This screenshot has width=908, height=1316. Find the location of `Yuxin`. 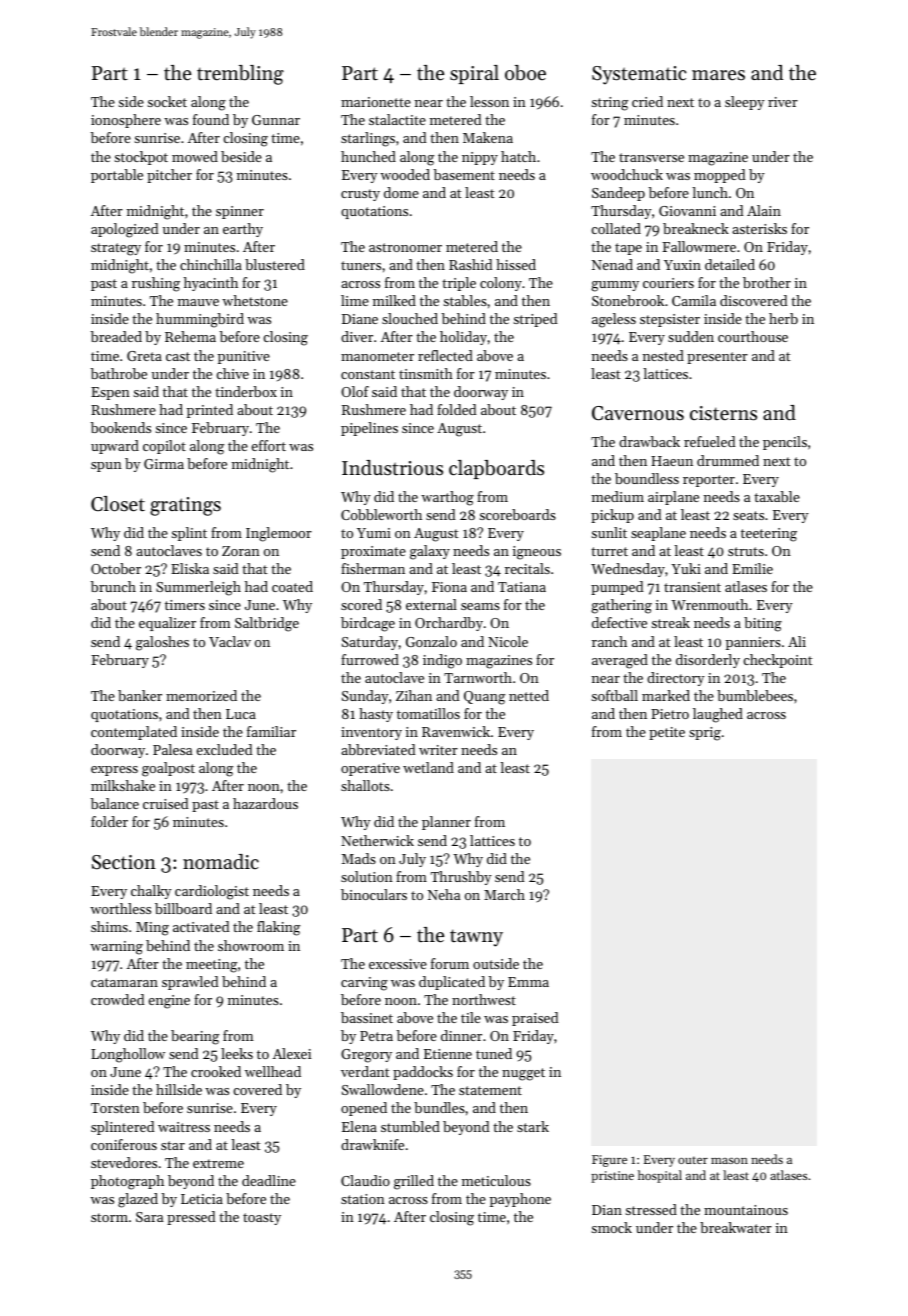

Yuxin is located at coordinates (682, 265).
